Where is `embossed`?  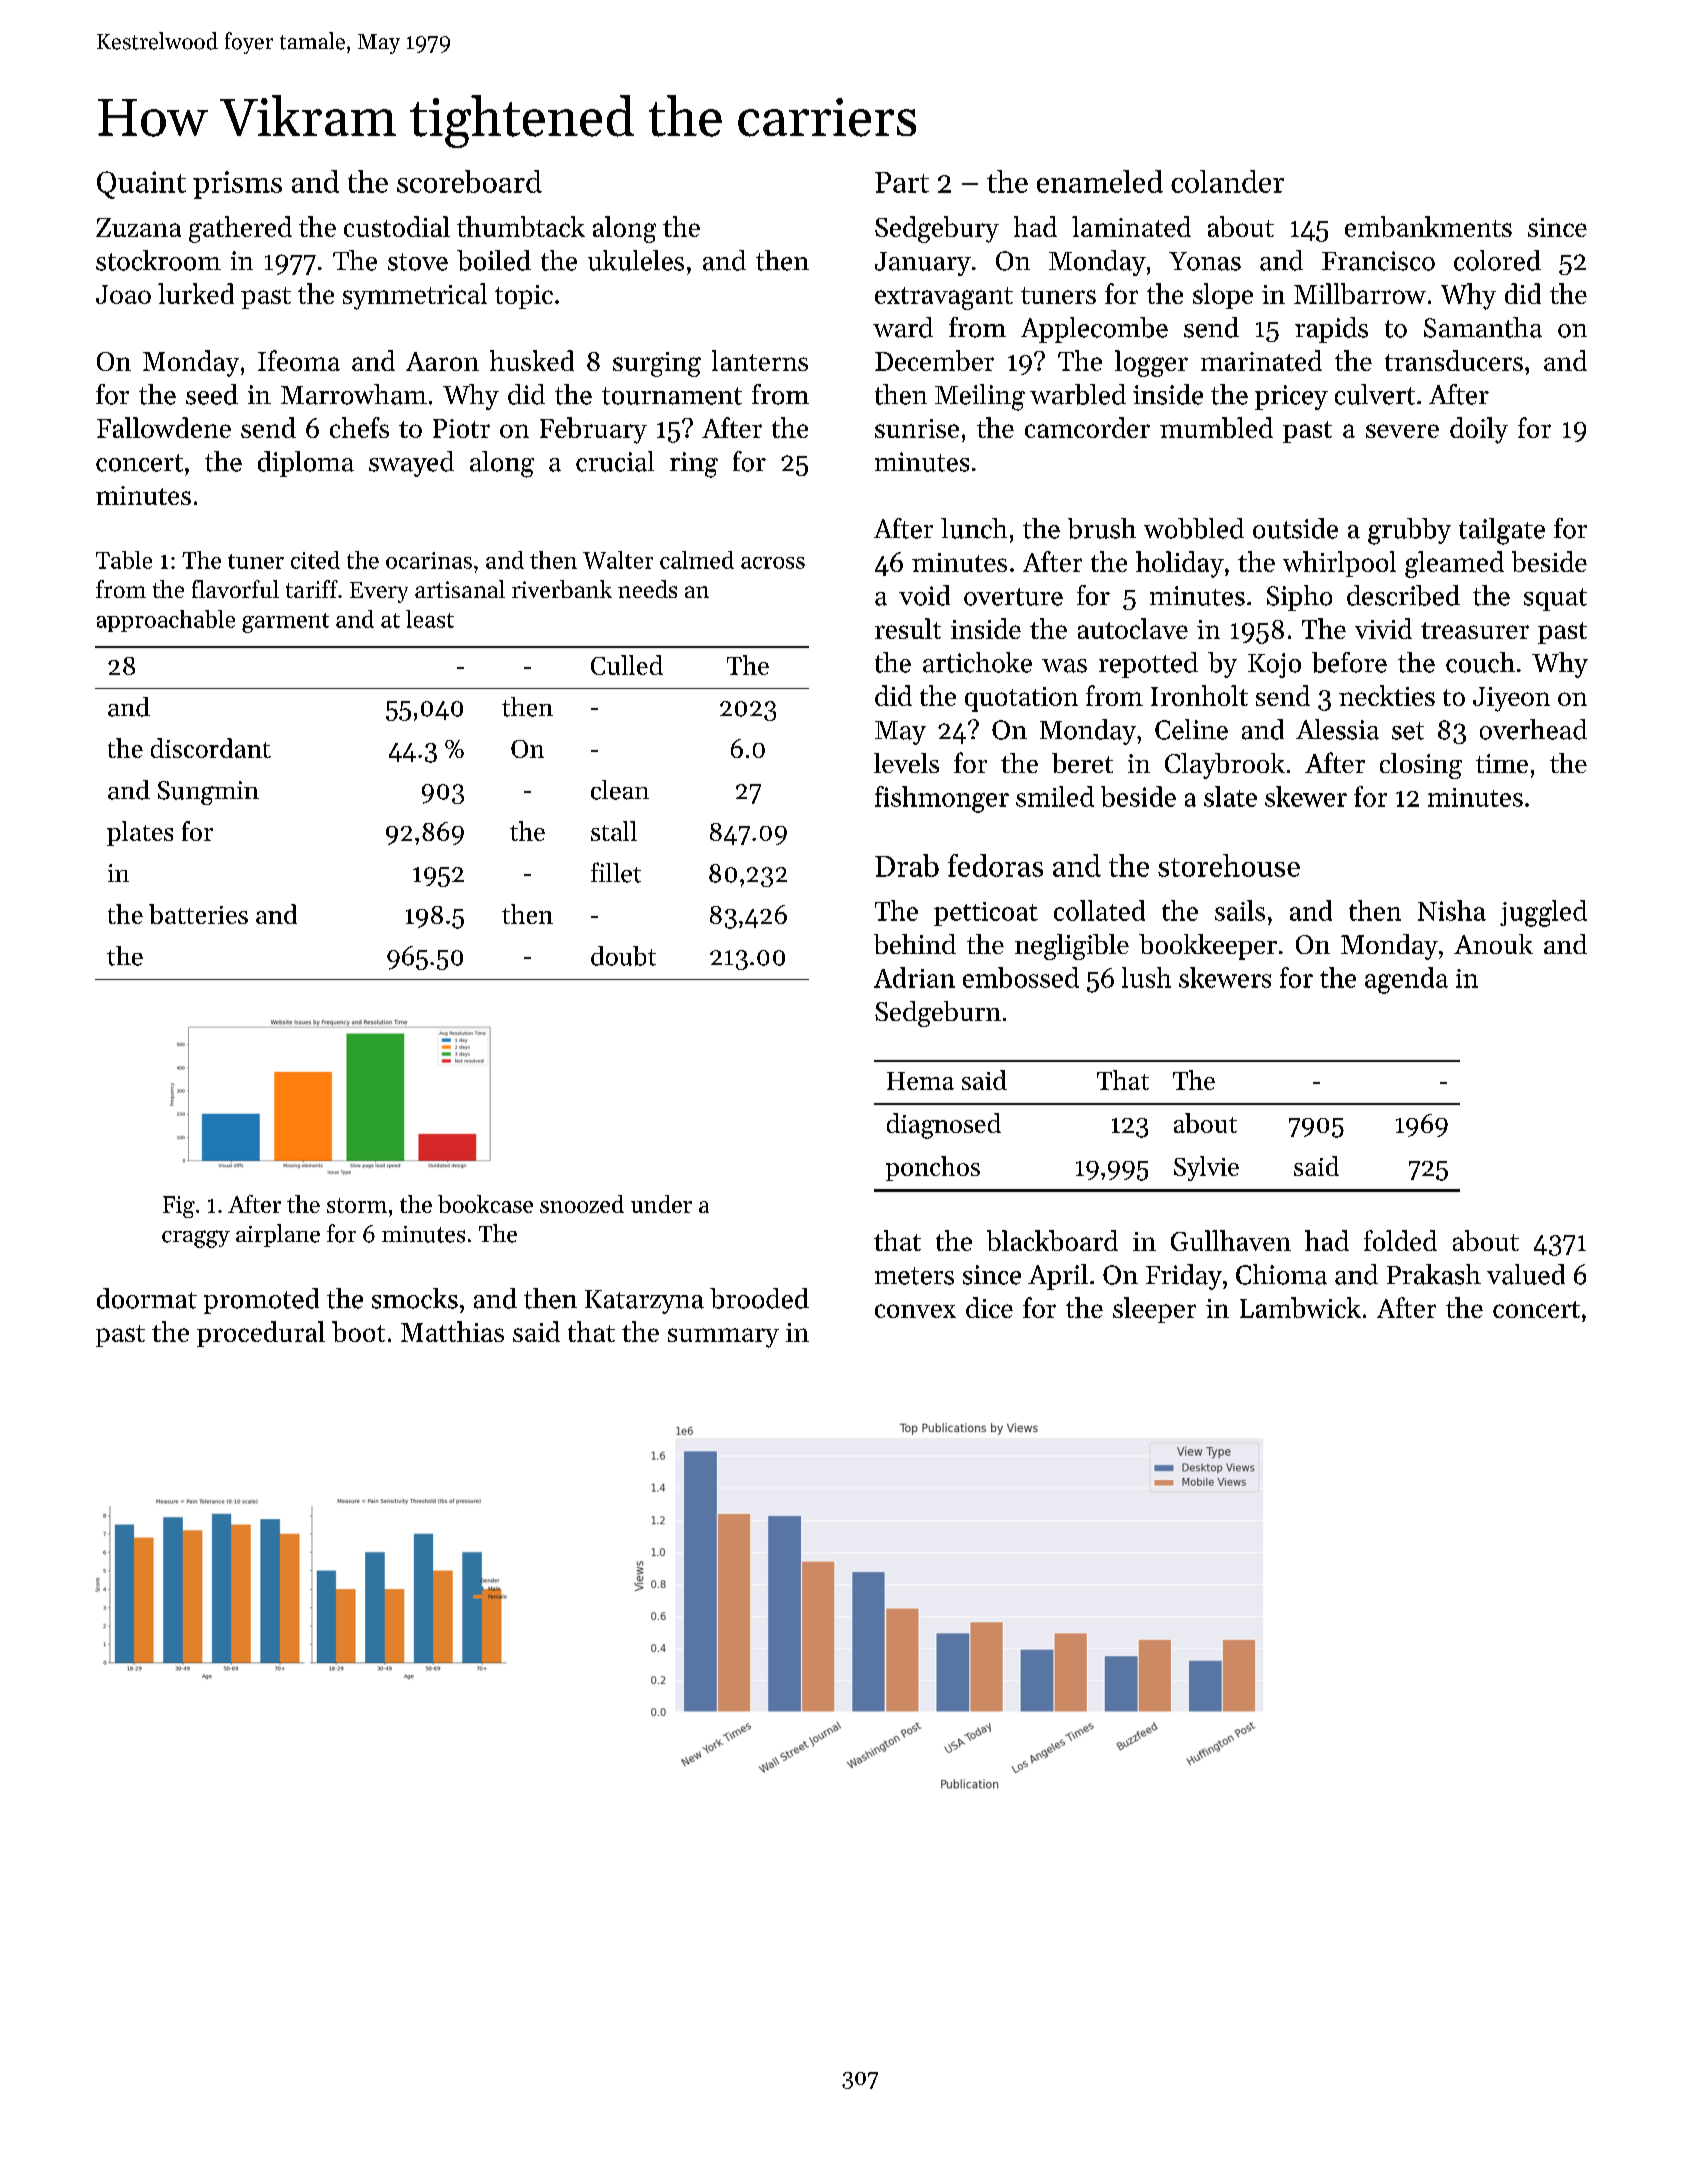 embossed is located at coordinates (1021, 977).
